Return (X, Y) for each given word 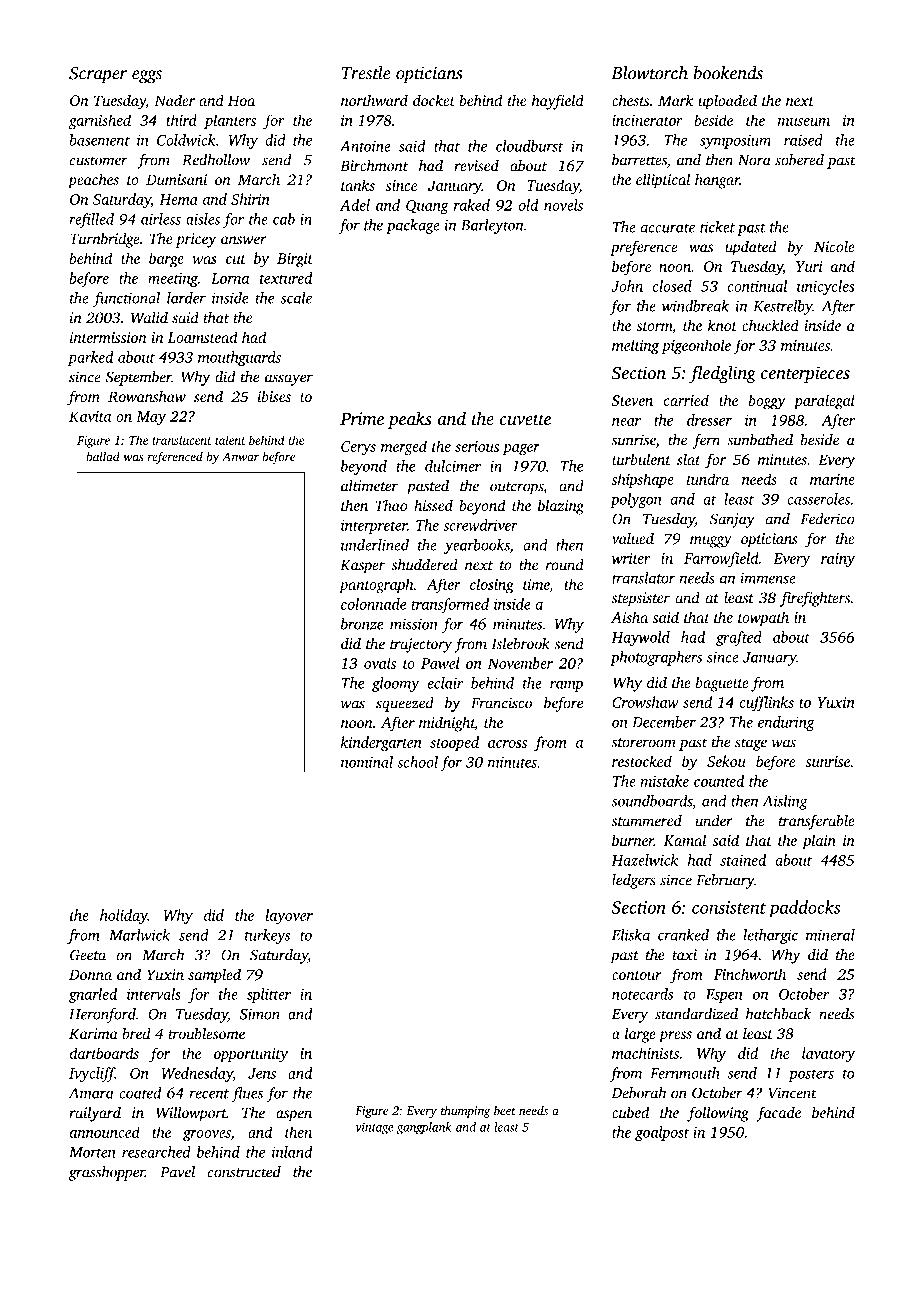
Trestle (366, 73)
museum (804, 122)
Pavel (177, 1172)
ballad (103, 456)
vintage (374, 1128)
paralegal (824, 402)
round (565, 565)
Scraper (98, 75)
